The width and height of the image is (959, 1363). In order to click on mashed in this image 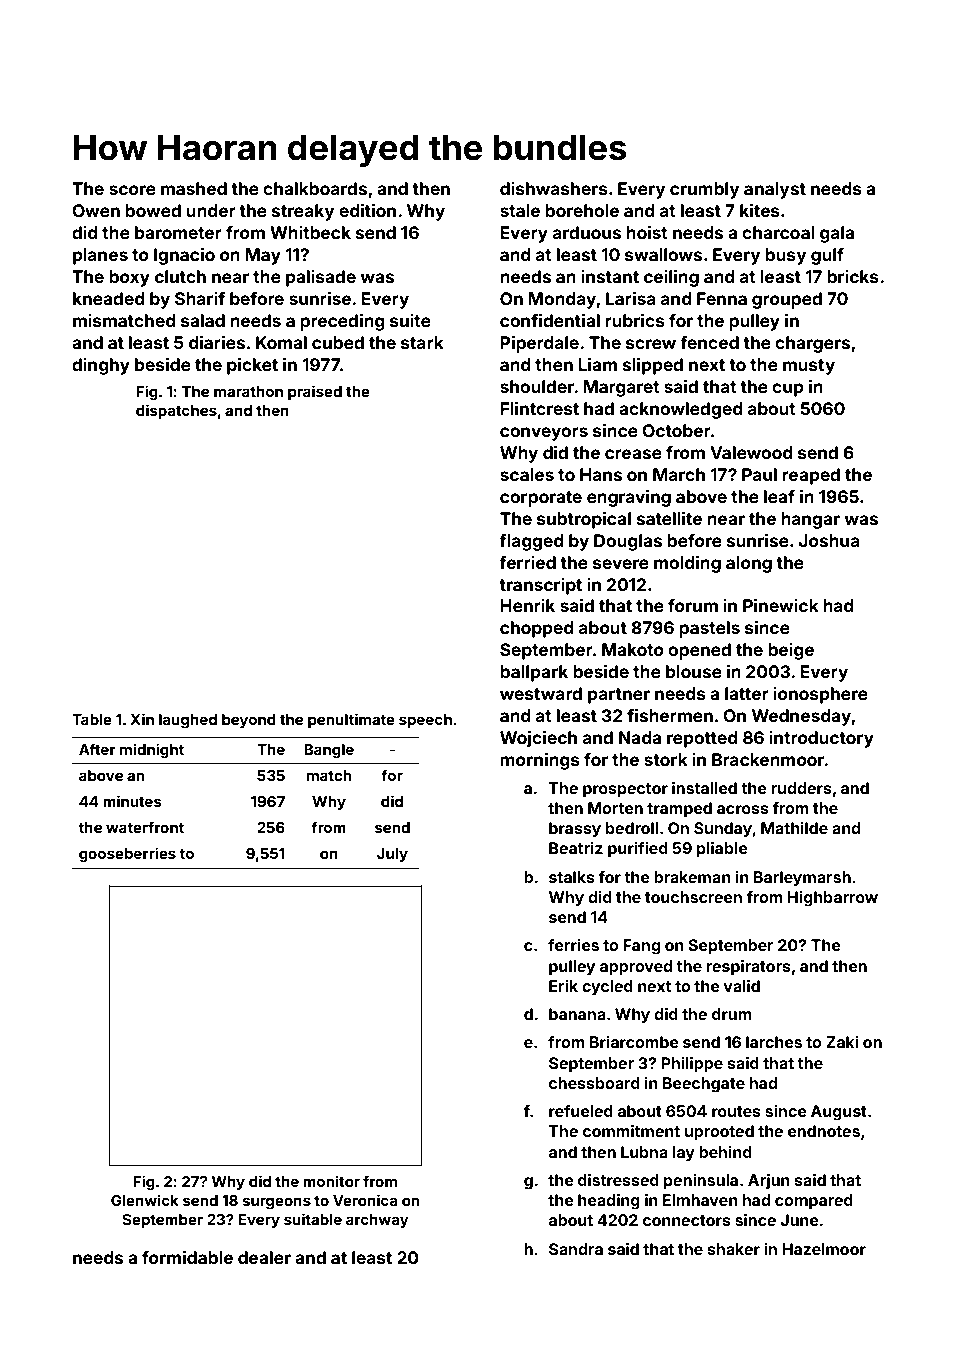, I will do `click(194, 188)`.
